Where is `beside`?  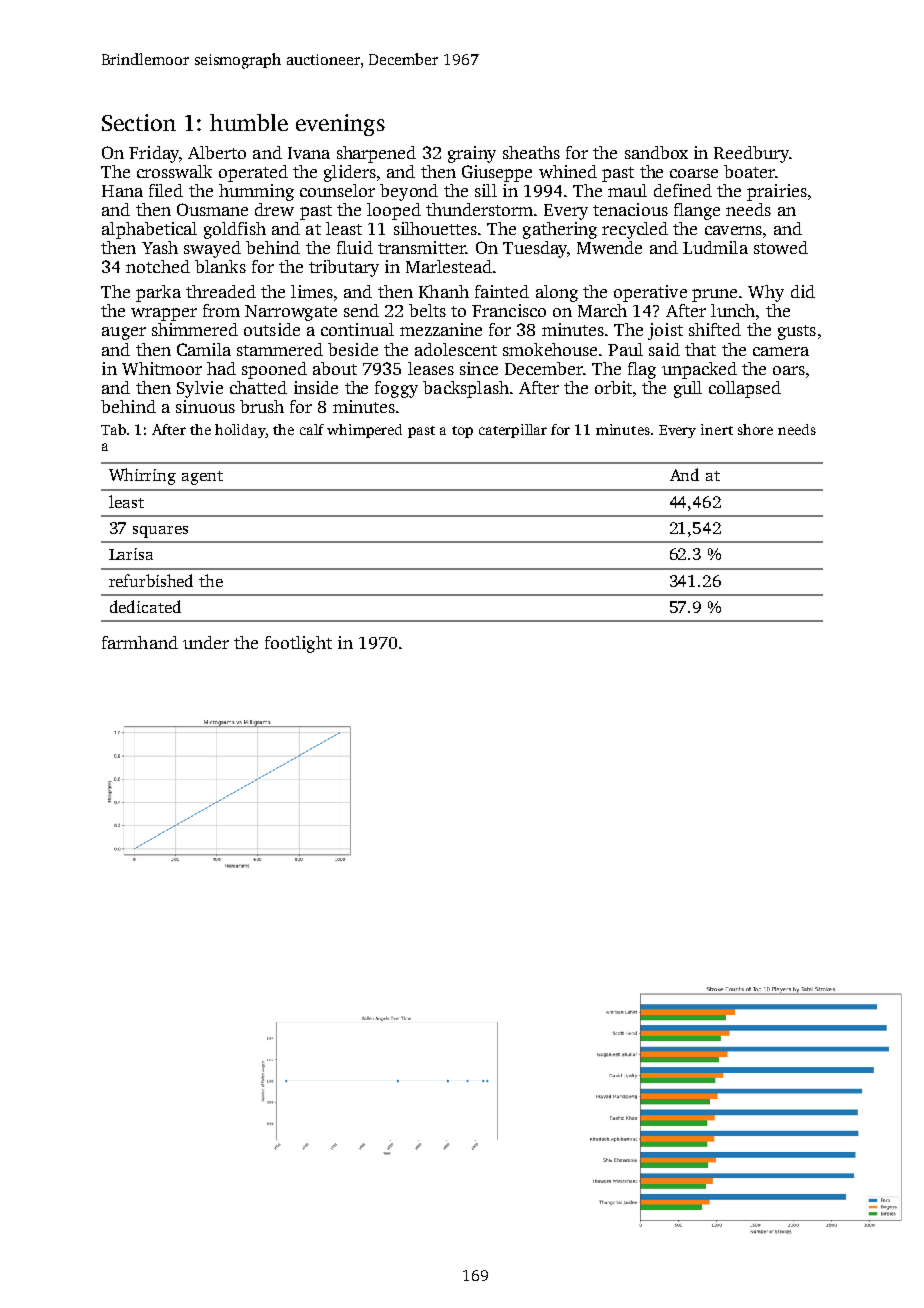
beside is located at coordinates (353, 349).
